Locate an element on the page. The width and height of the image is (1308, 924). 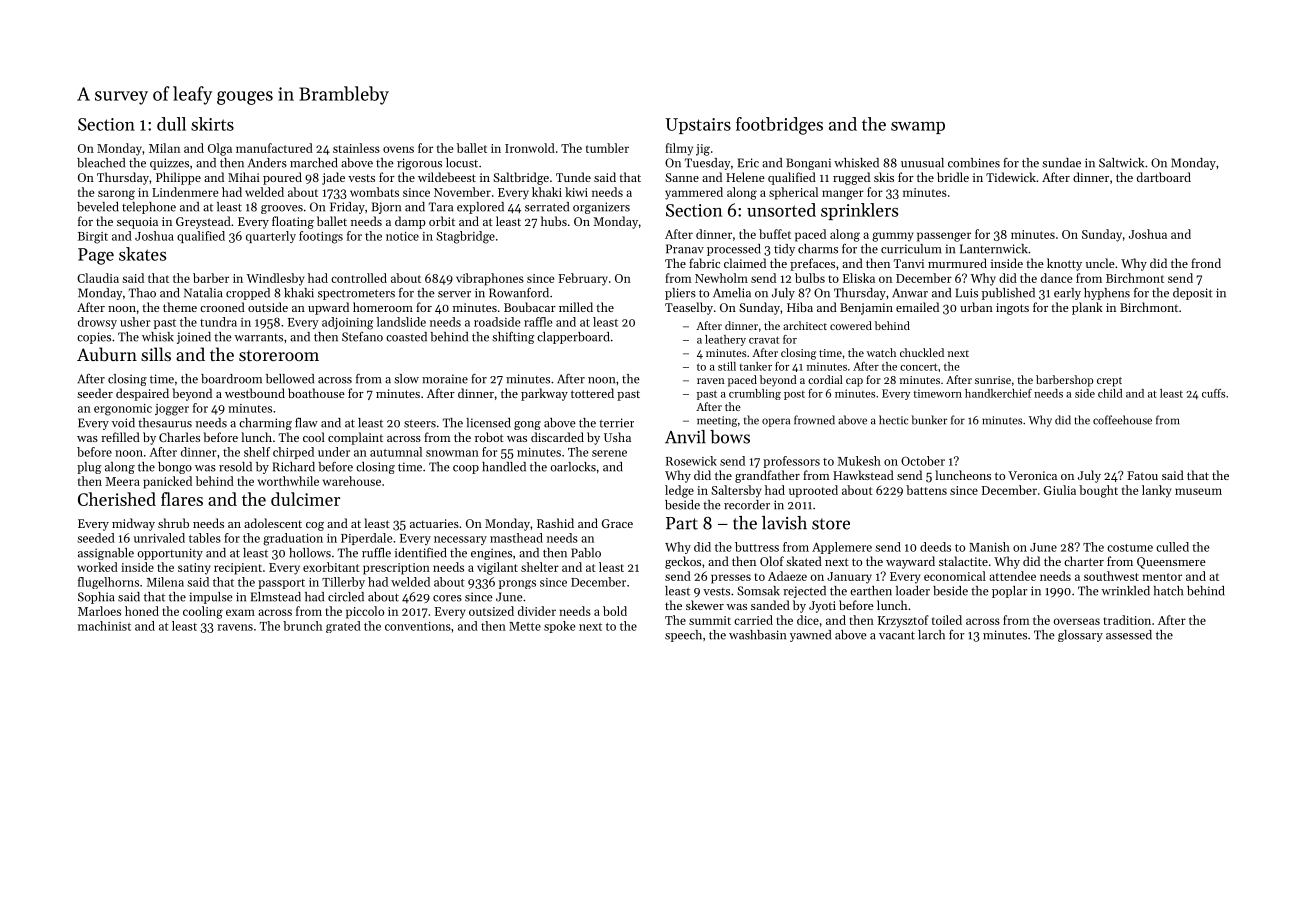
swamp is located at coordinates (918, 128).
